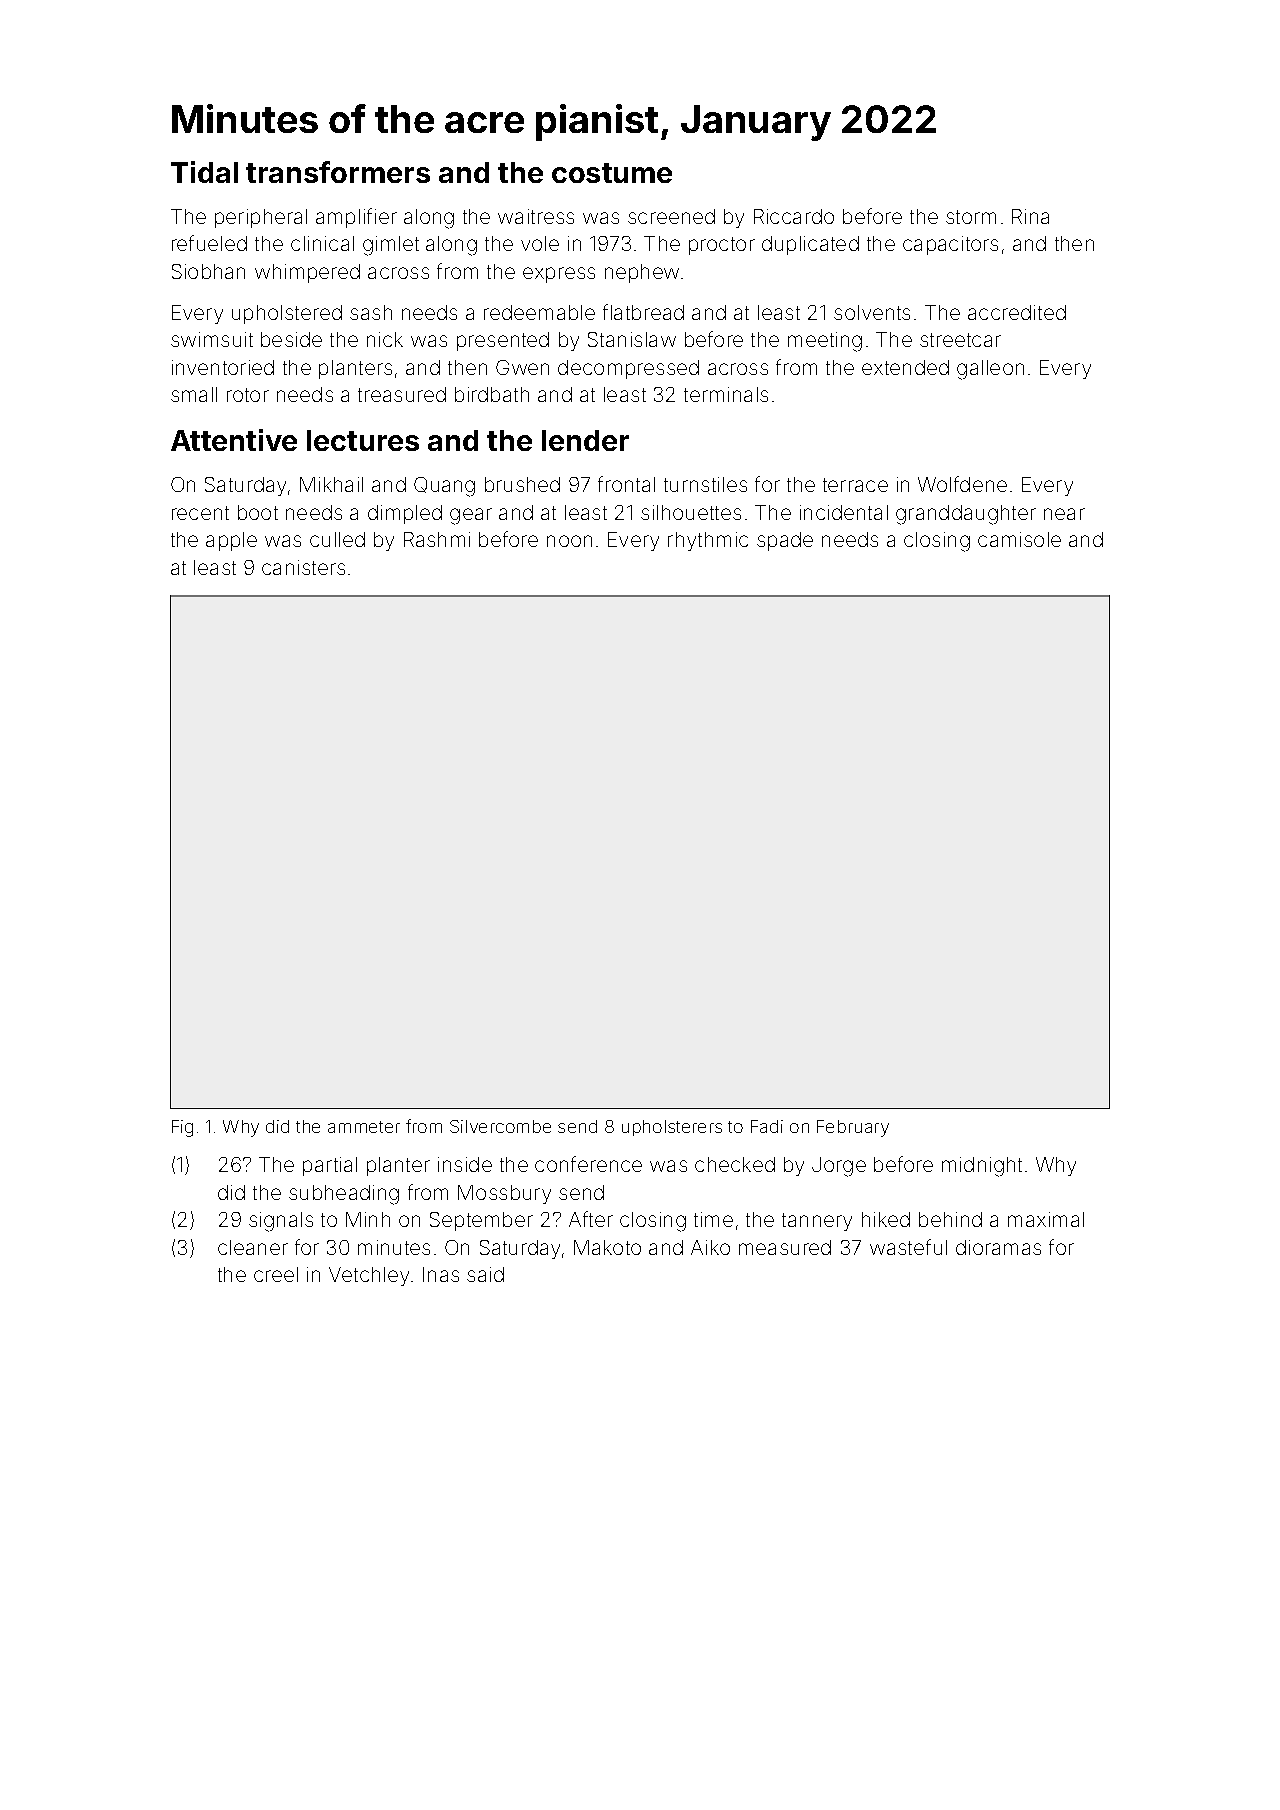 Image resolution: width=1280 pixels, height=1810 pixels. I want to click on Siobhan, so click(208, 271).
